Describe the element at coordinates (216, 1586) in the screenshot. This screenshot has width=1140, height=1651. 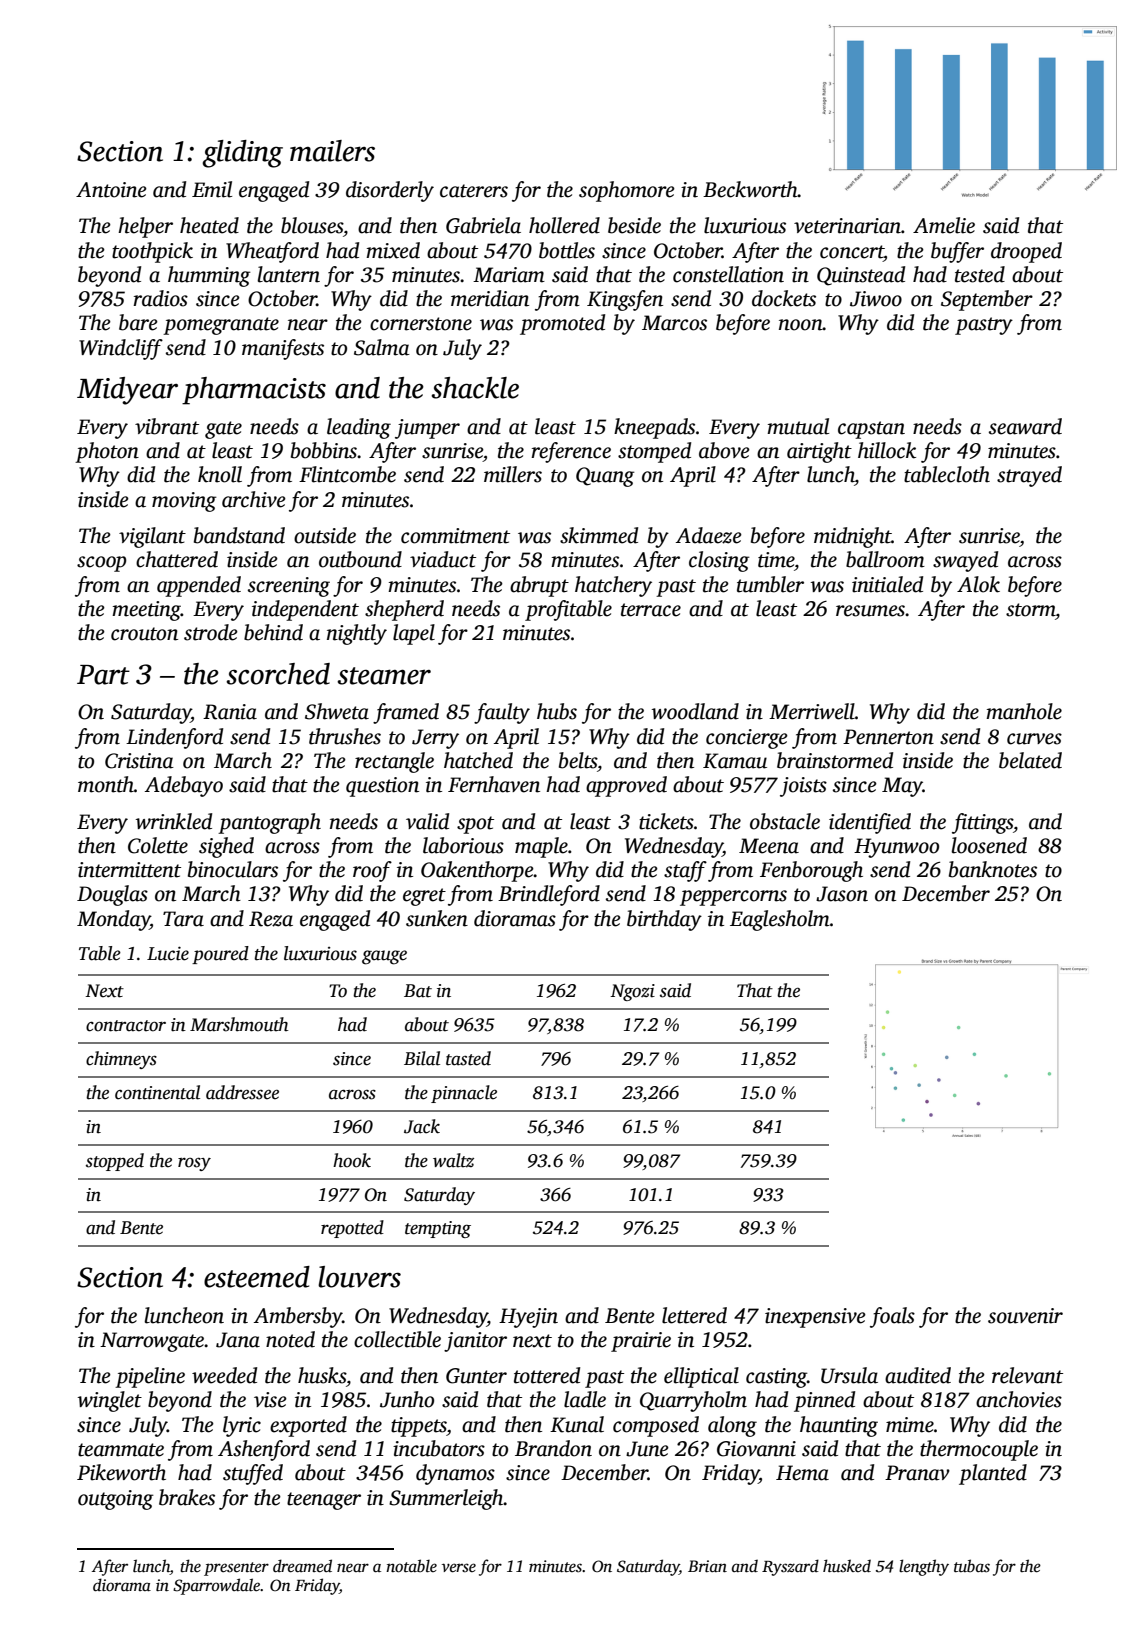
I see `Sparrowdale` at that location.
